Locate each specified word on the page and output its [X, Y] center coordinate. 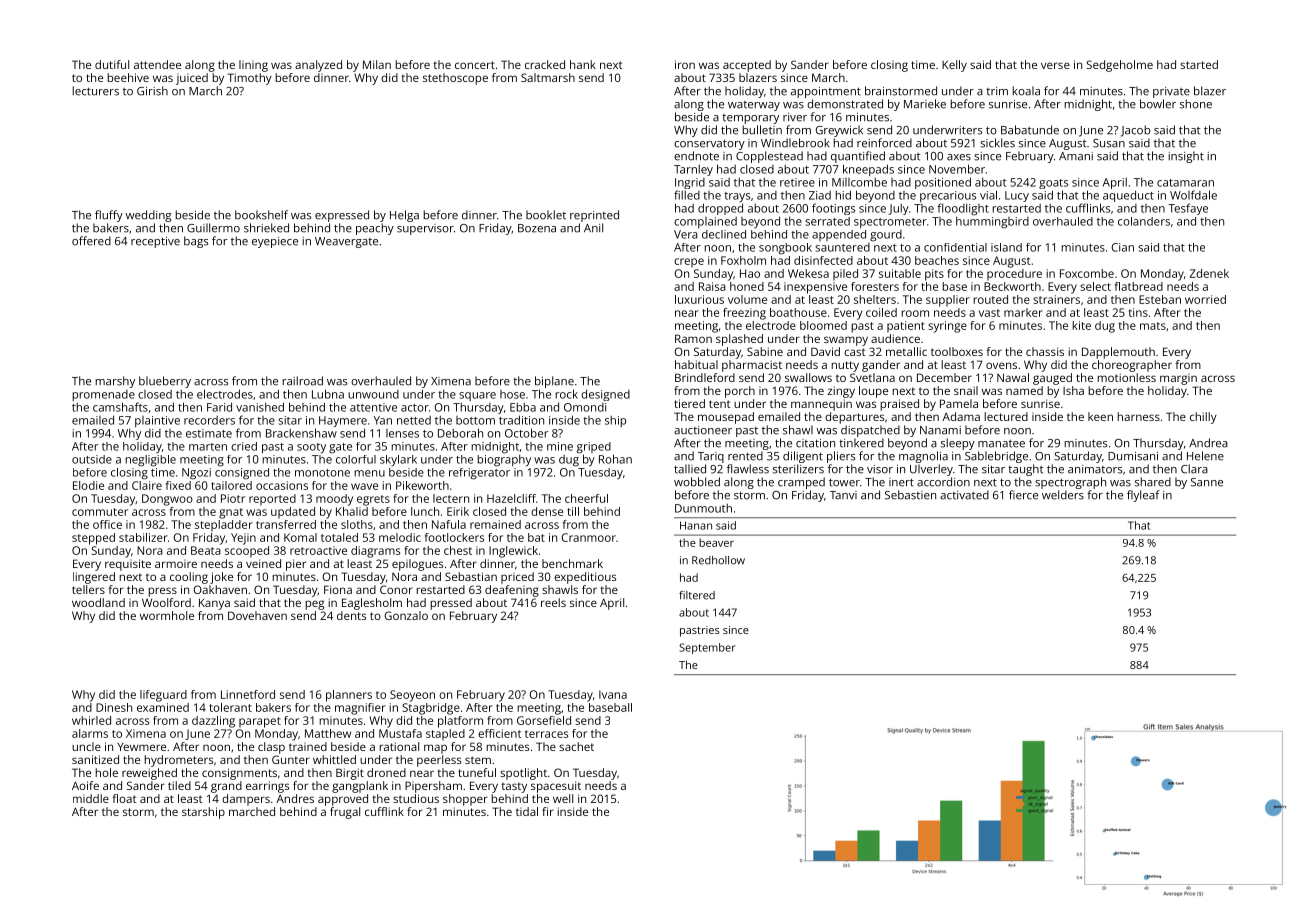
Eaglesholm [372, 604]
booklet [546, 215]
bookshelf [261, 215]
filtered [697, 595]
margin [1178, 379]
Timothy [250, 79]
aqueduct [1128, 196]
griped [593, 448]
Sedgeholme [1119, 66]
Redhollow [718, 560]
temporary [750, 119]
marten [208, 447]
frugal [345, 813]
